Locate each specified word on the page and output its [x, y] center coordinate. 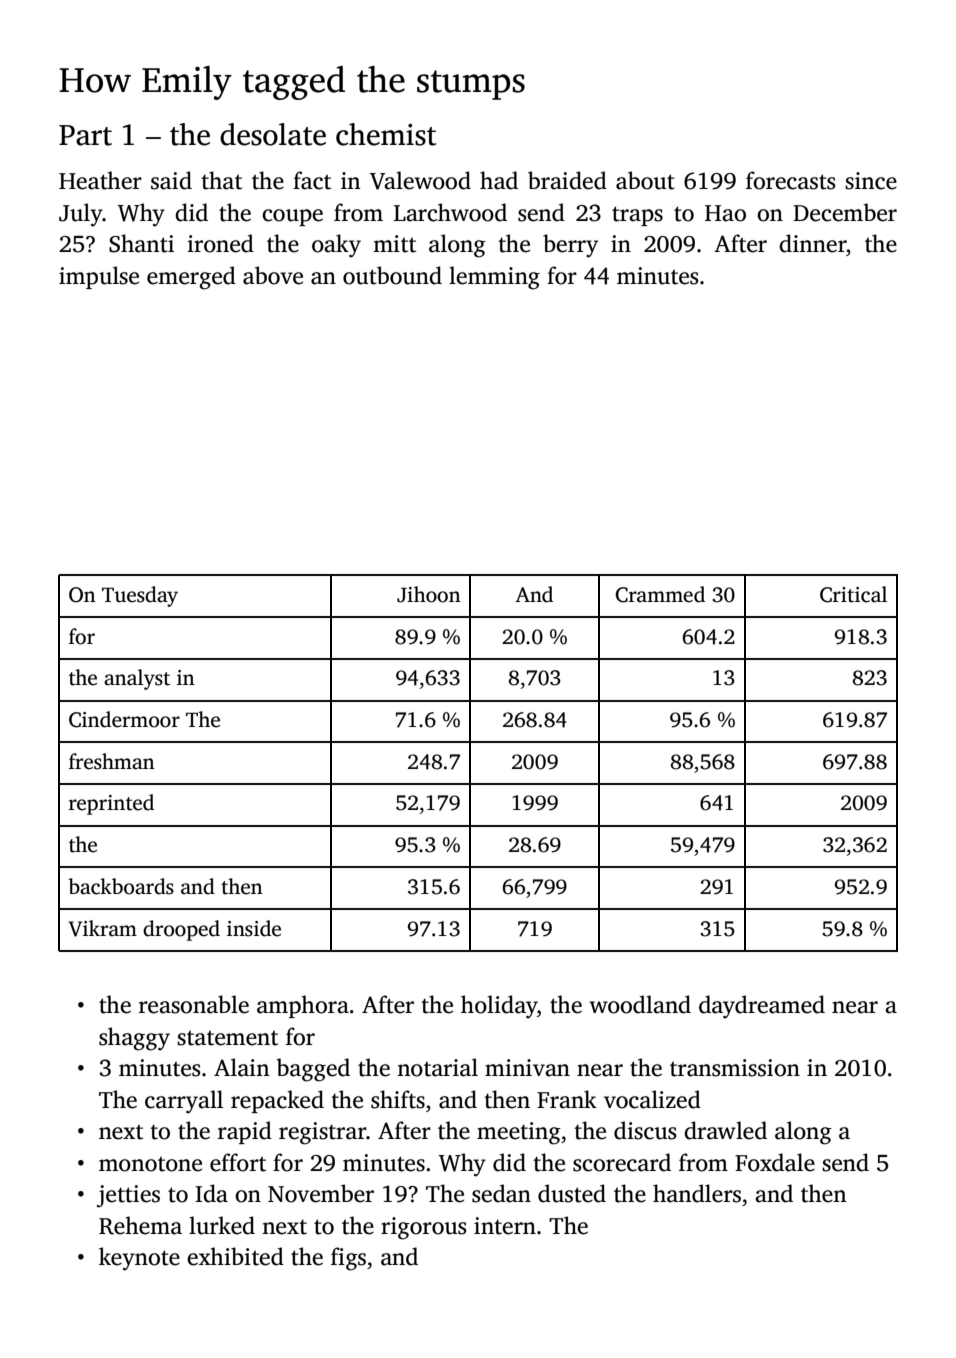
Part [85, 135]
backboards [121, 886]
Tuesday [140, 596]
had [499, 180]
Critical [853, 594]
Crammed [660, 594]
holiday [499, 1007]
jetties [128, 1196]
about [645, 180]
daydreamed [762, 1007]
